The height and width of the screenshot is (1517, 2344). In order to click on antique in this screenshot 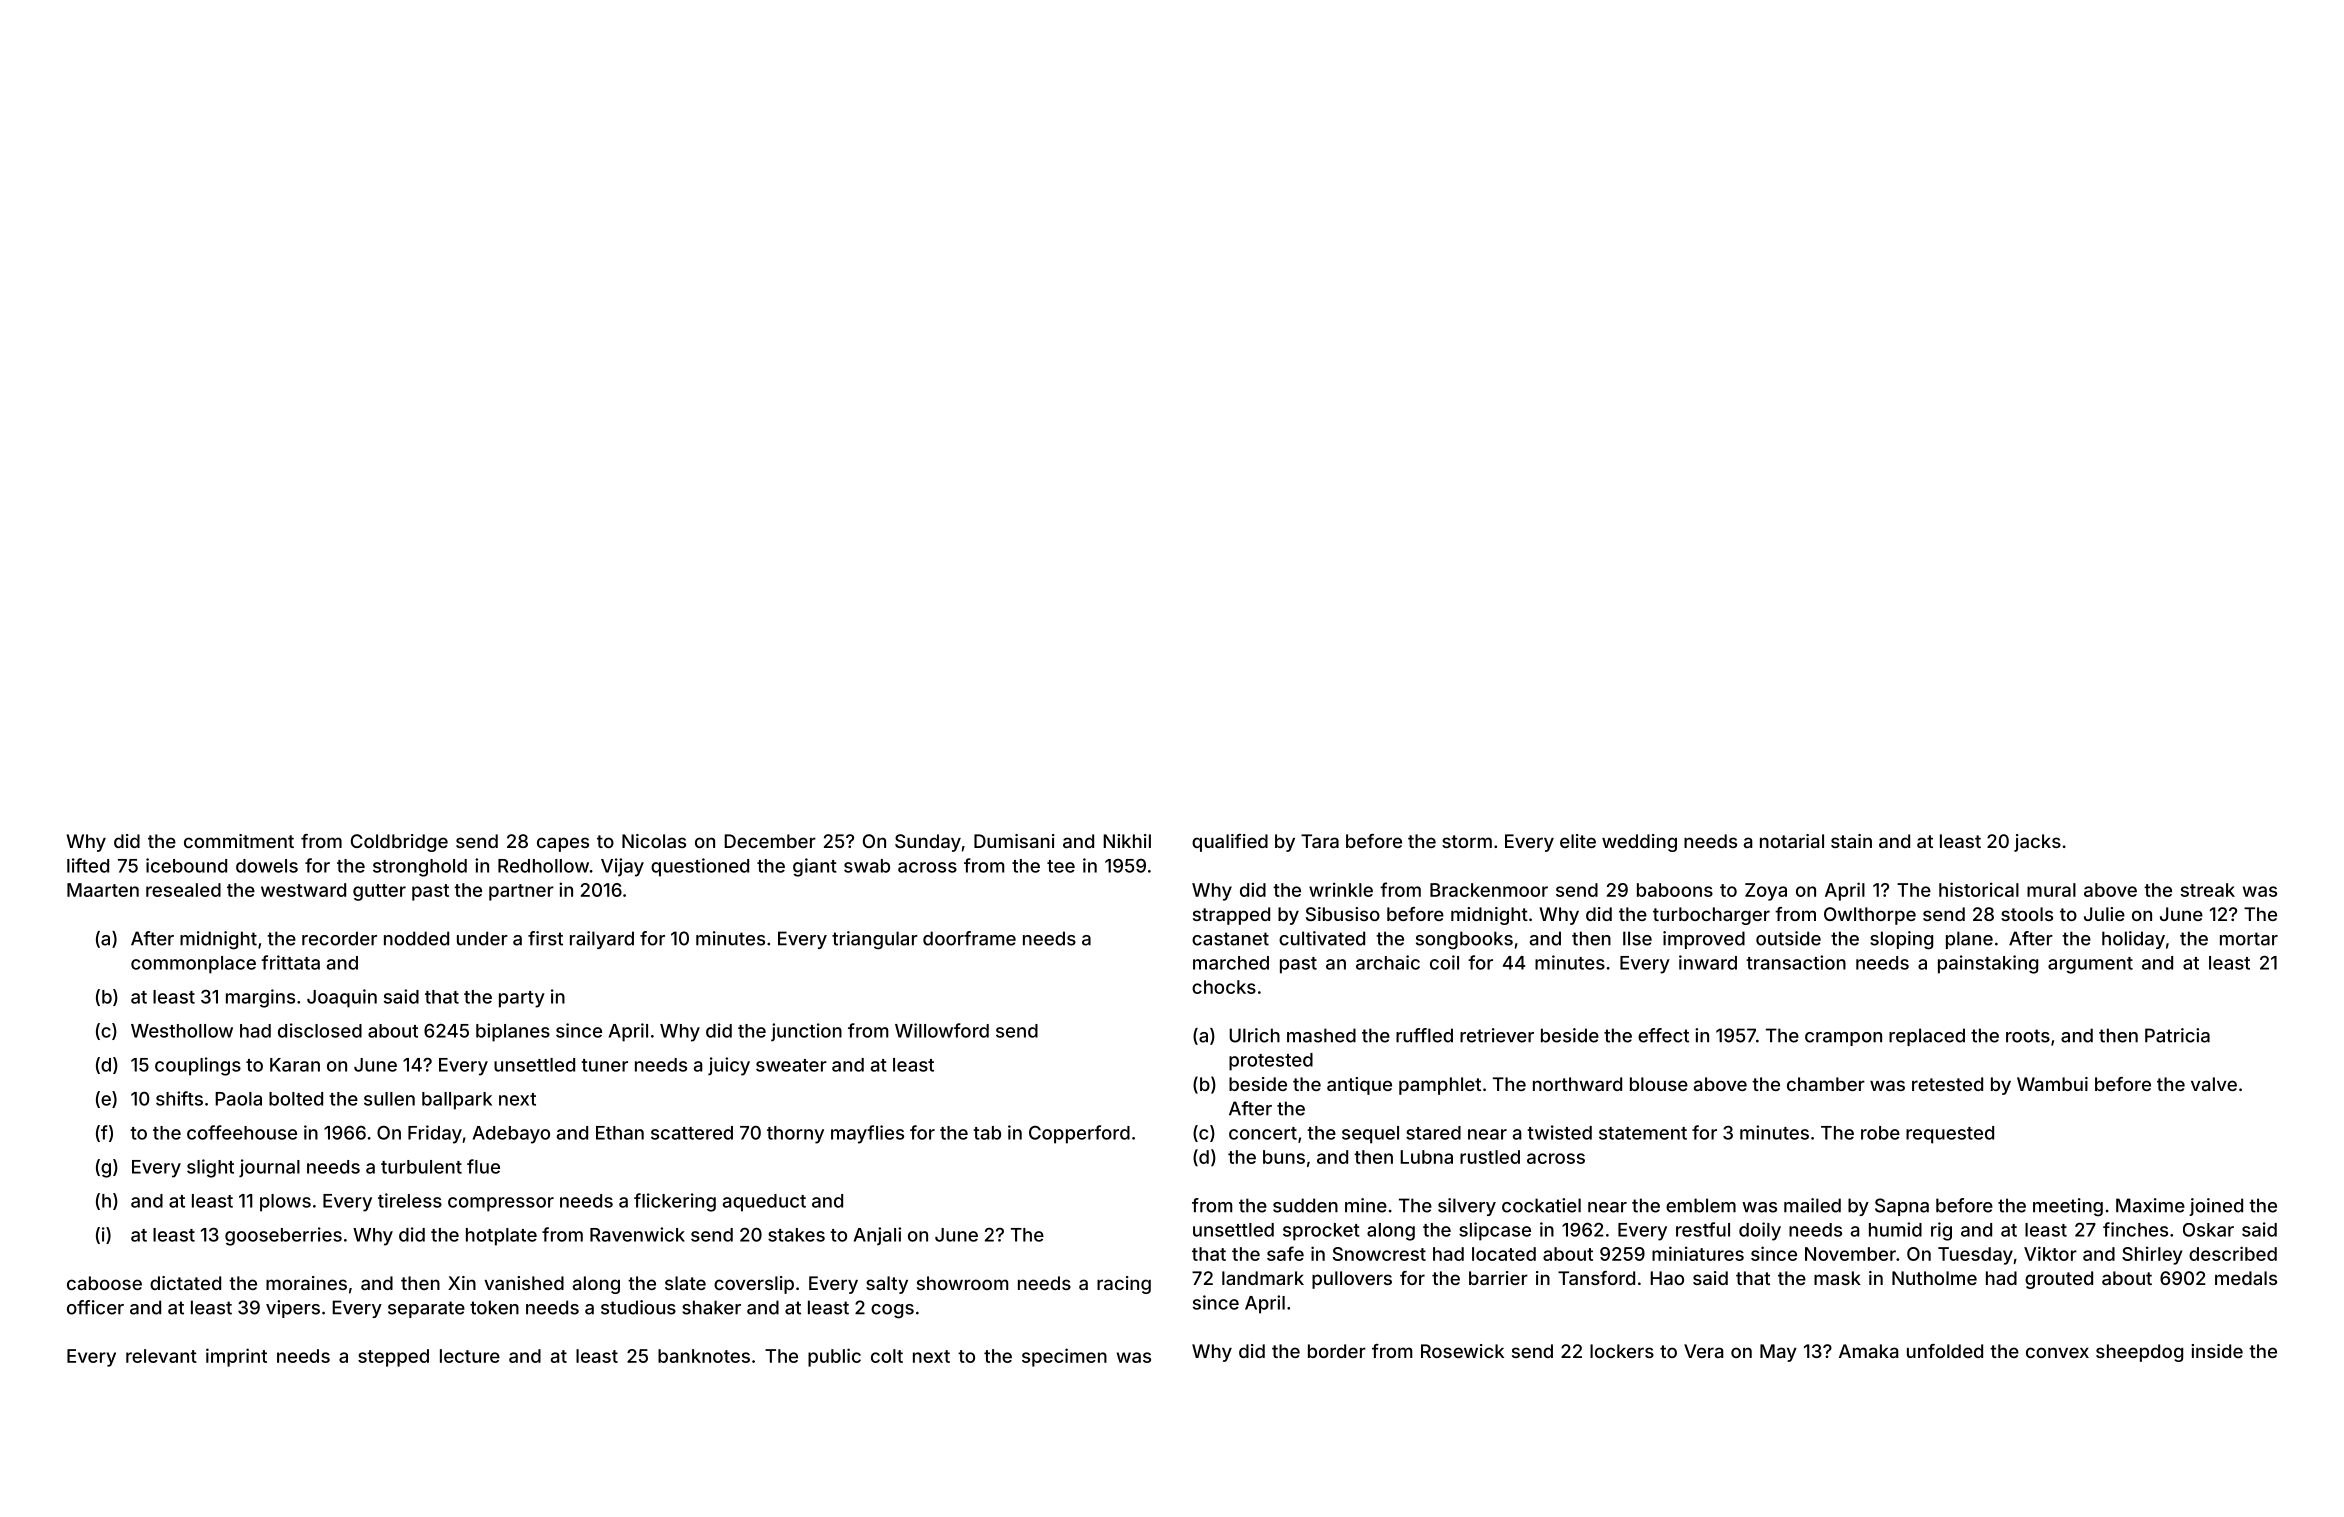, I will do `click(1359, 1086)`.
